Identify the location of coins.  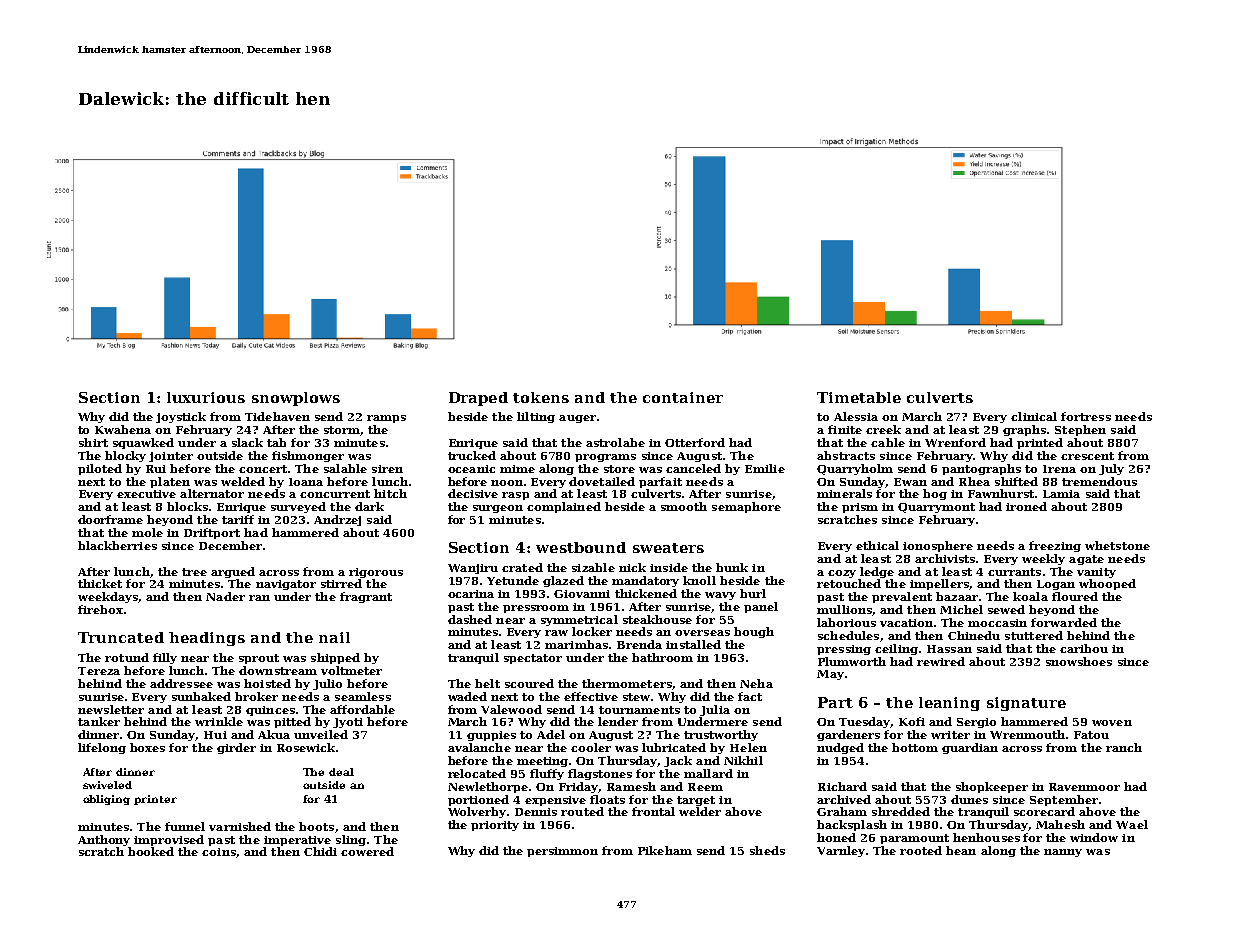
(219, 852).
